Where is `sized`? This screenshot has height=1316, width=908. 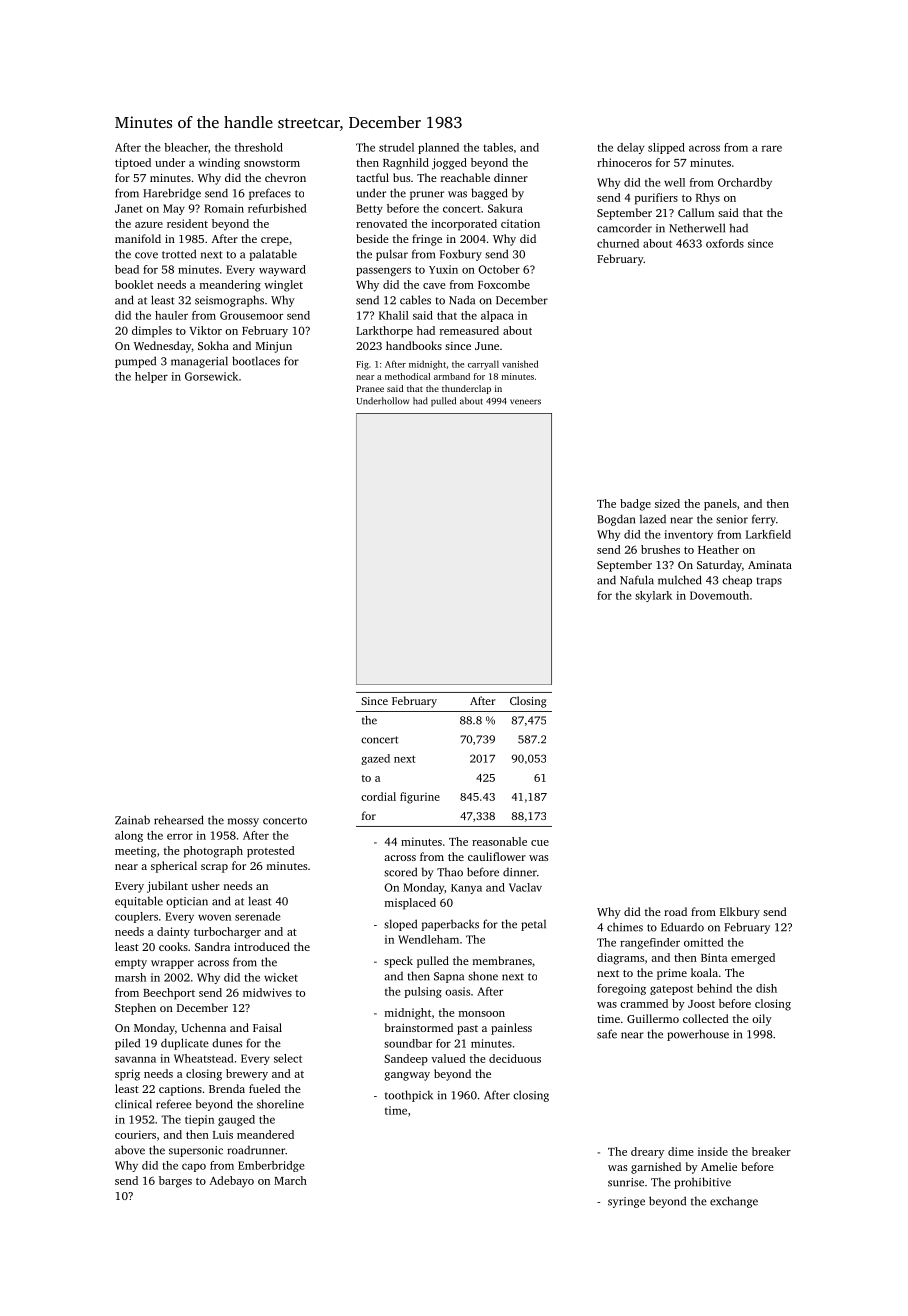 sized is located at coordinates (667, 503).
